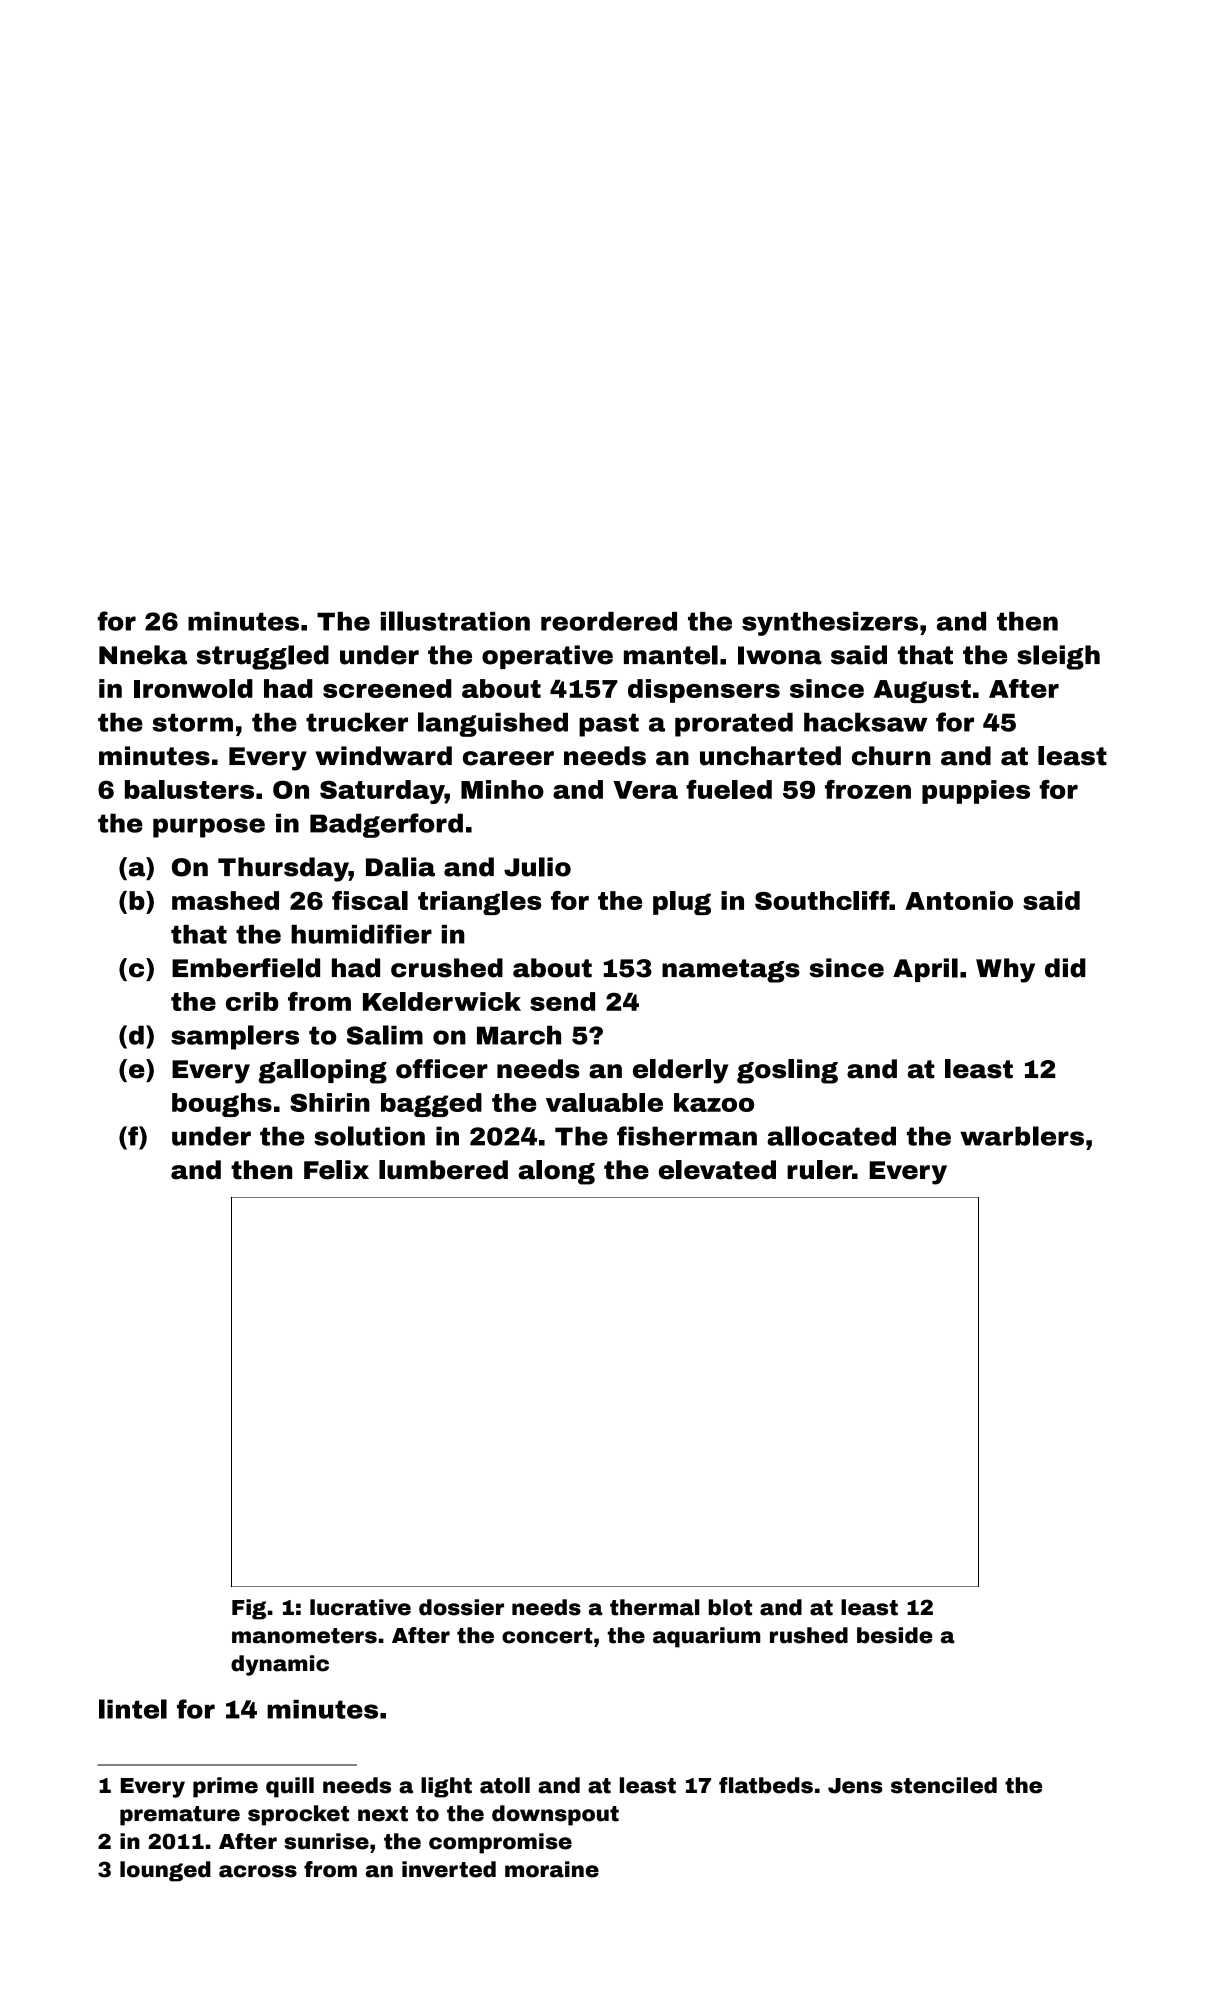  Describe the element at coordinates (819, 1170) in the screenshot. I see `ruler` at that location.
